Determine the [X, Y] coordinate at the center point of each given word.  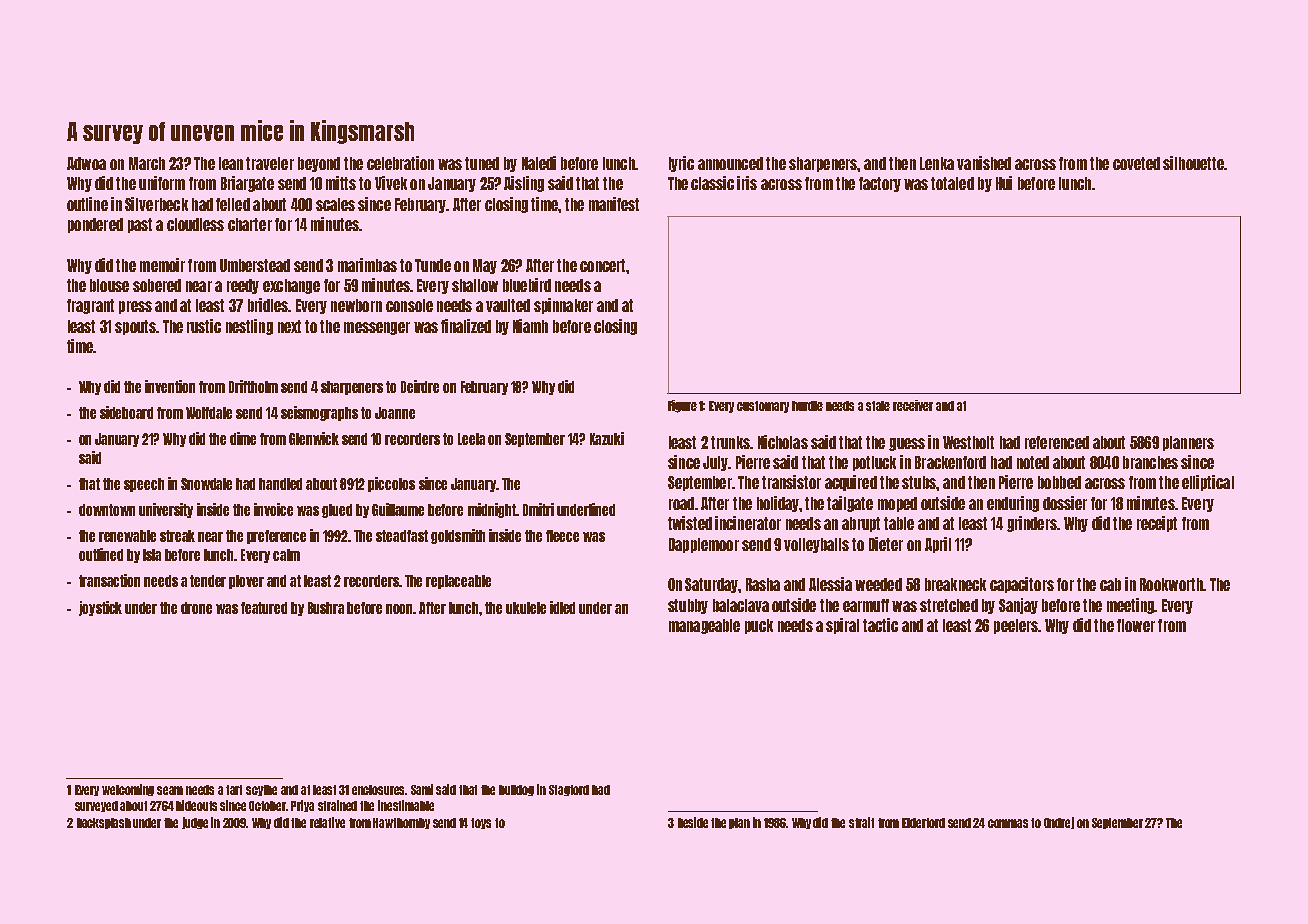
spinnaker [563, 306]
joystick [100, 608]
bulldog [516, 790]
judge [195, 823]
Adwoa [86, 163]
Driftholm [253, 386]
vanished [984, 163]
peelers [1016, 626]
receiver [913, 405]
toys [481, 823]
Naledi [539, 163]
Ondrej [1059, 823]
